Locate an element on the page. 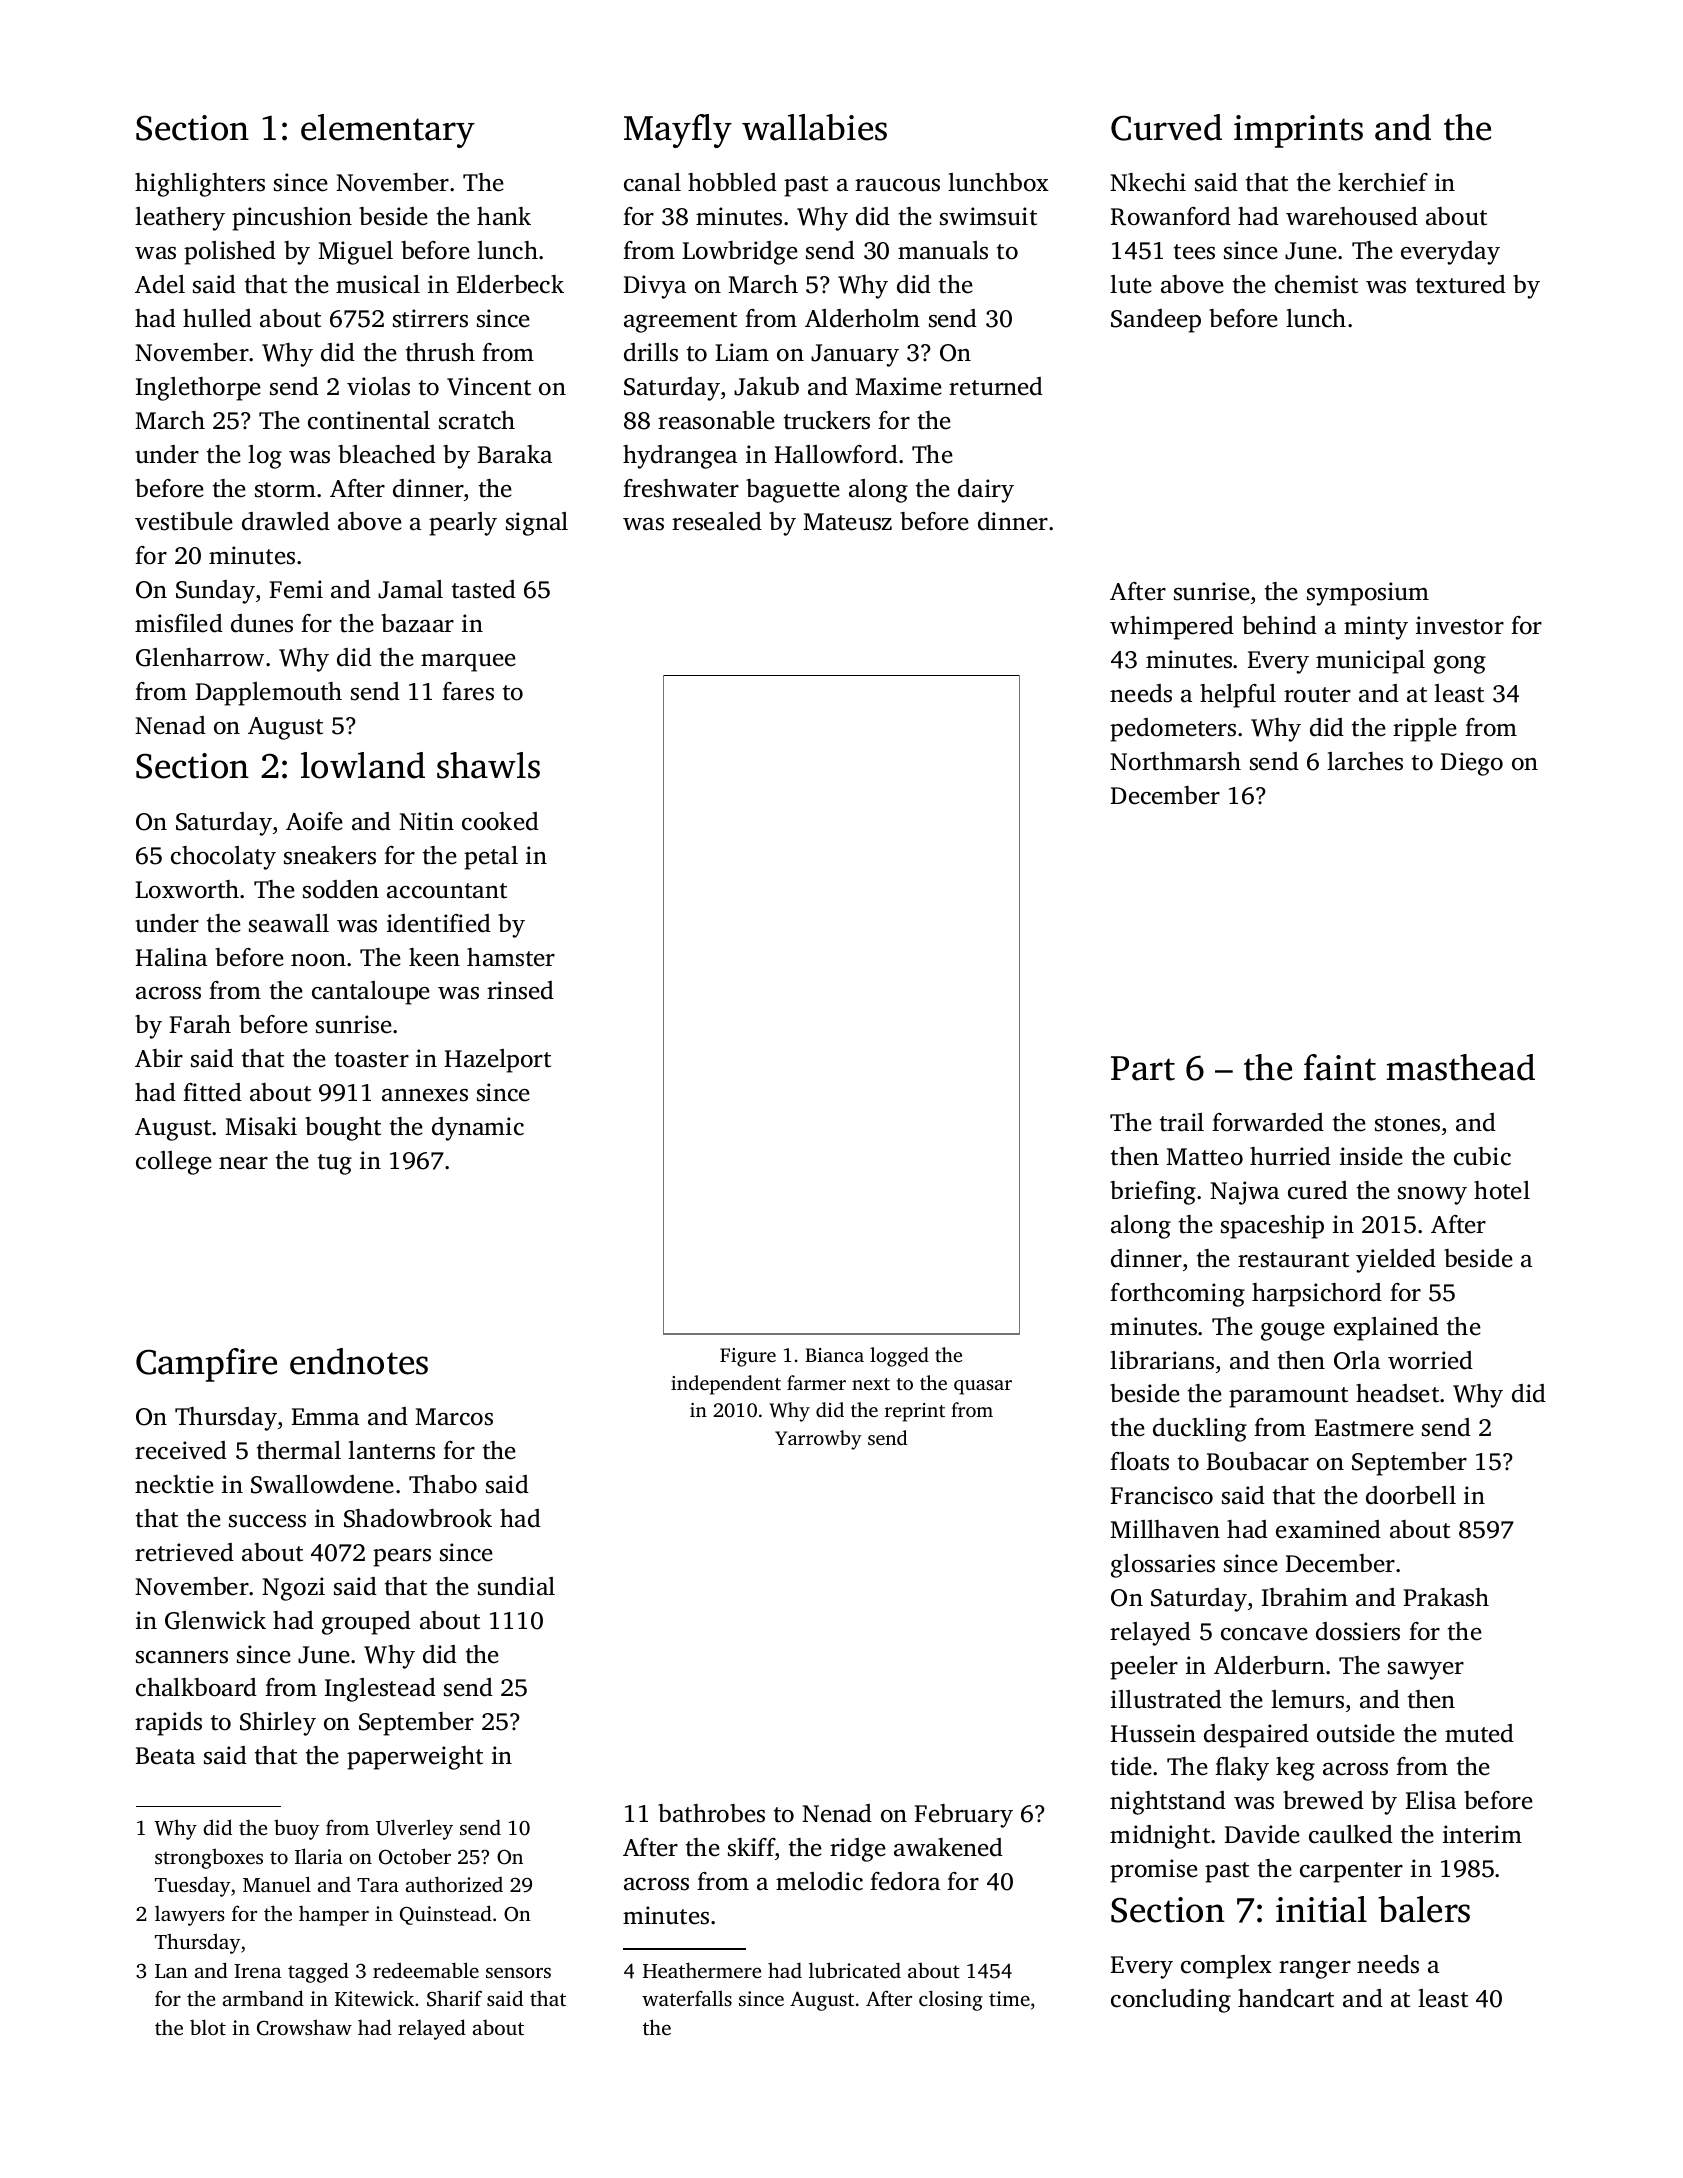 This page has width=1683, height=2178. faint is located at coordinates (1340, 1067).
